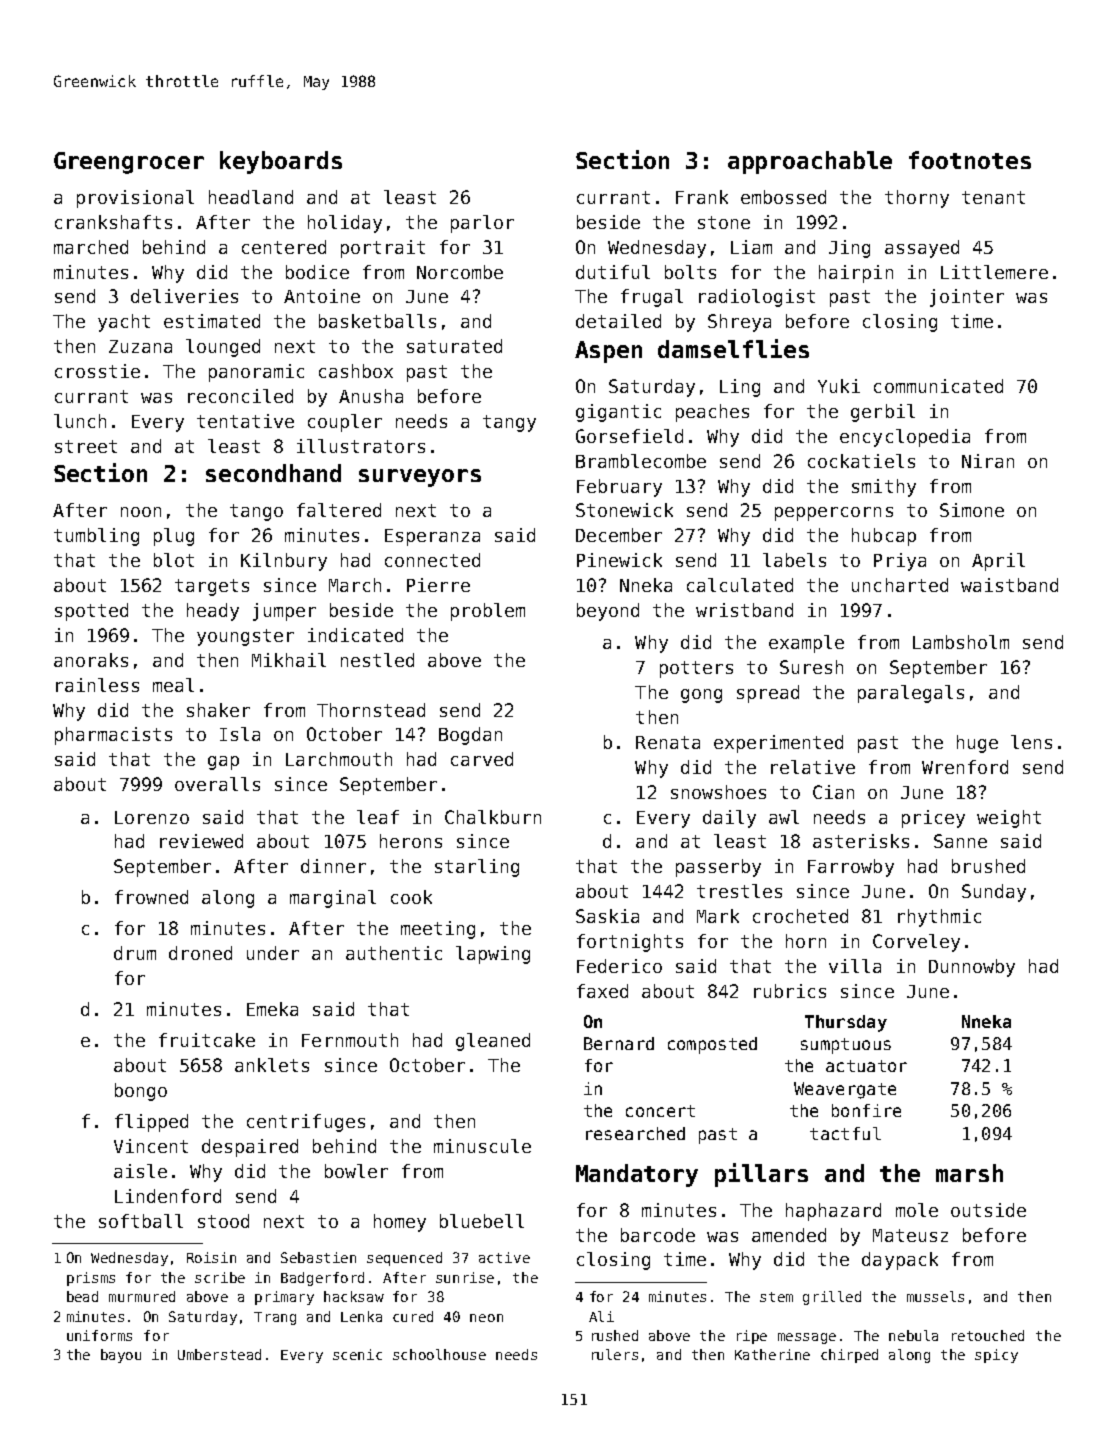 The image size is (1120, 1449). Describe the element at coordinates (318, 1257) in the screenshot. I see `Sebastien` at that location.
